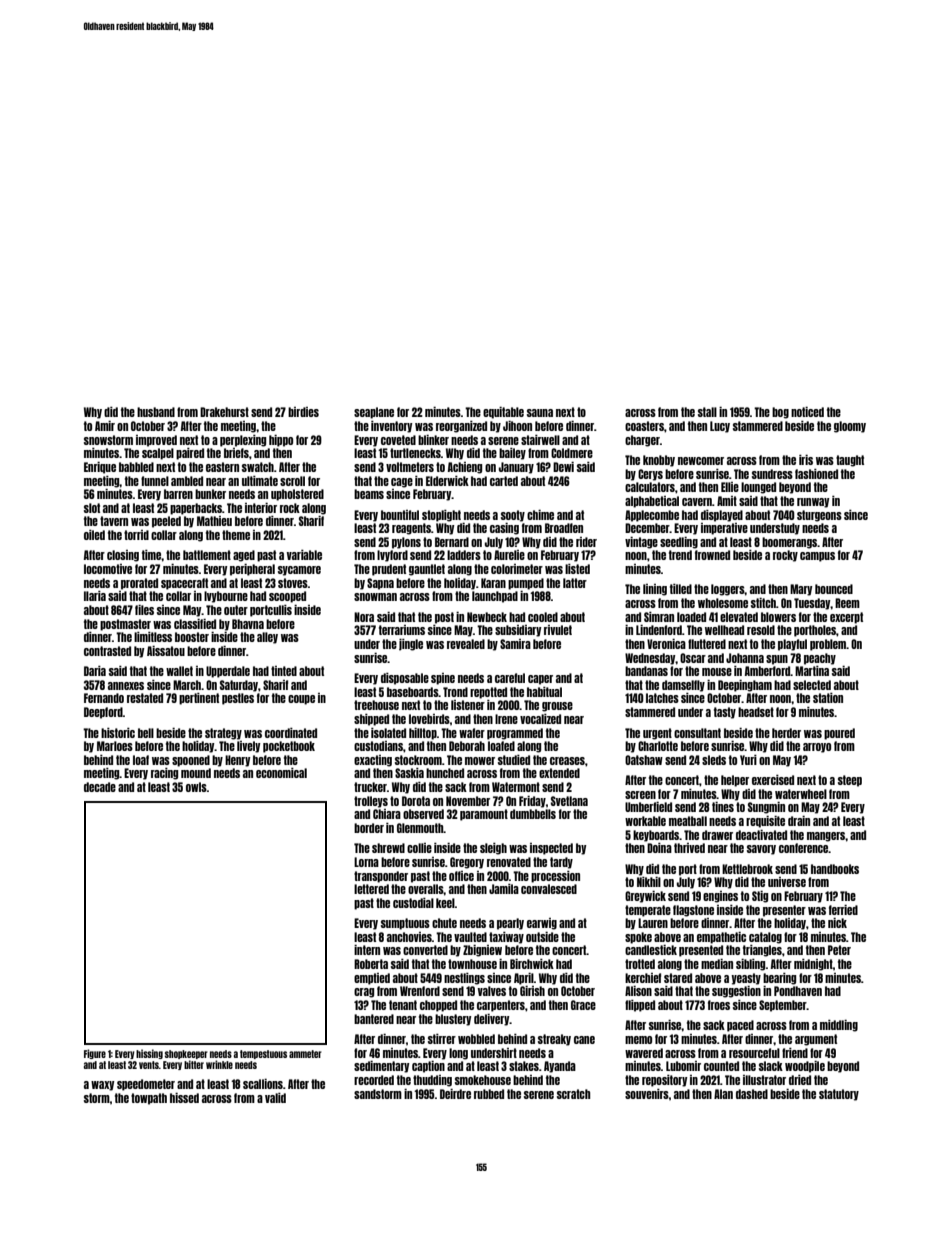 The image size is (952, 1233). What do you see at coordinates (540, 413) in the image?
I see `sauna` at bounding box center [540, 413].
